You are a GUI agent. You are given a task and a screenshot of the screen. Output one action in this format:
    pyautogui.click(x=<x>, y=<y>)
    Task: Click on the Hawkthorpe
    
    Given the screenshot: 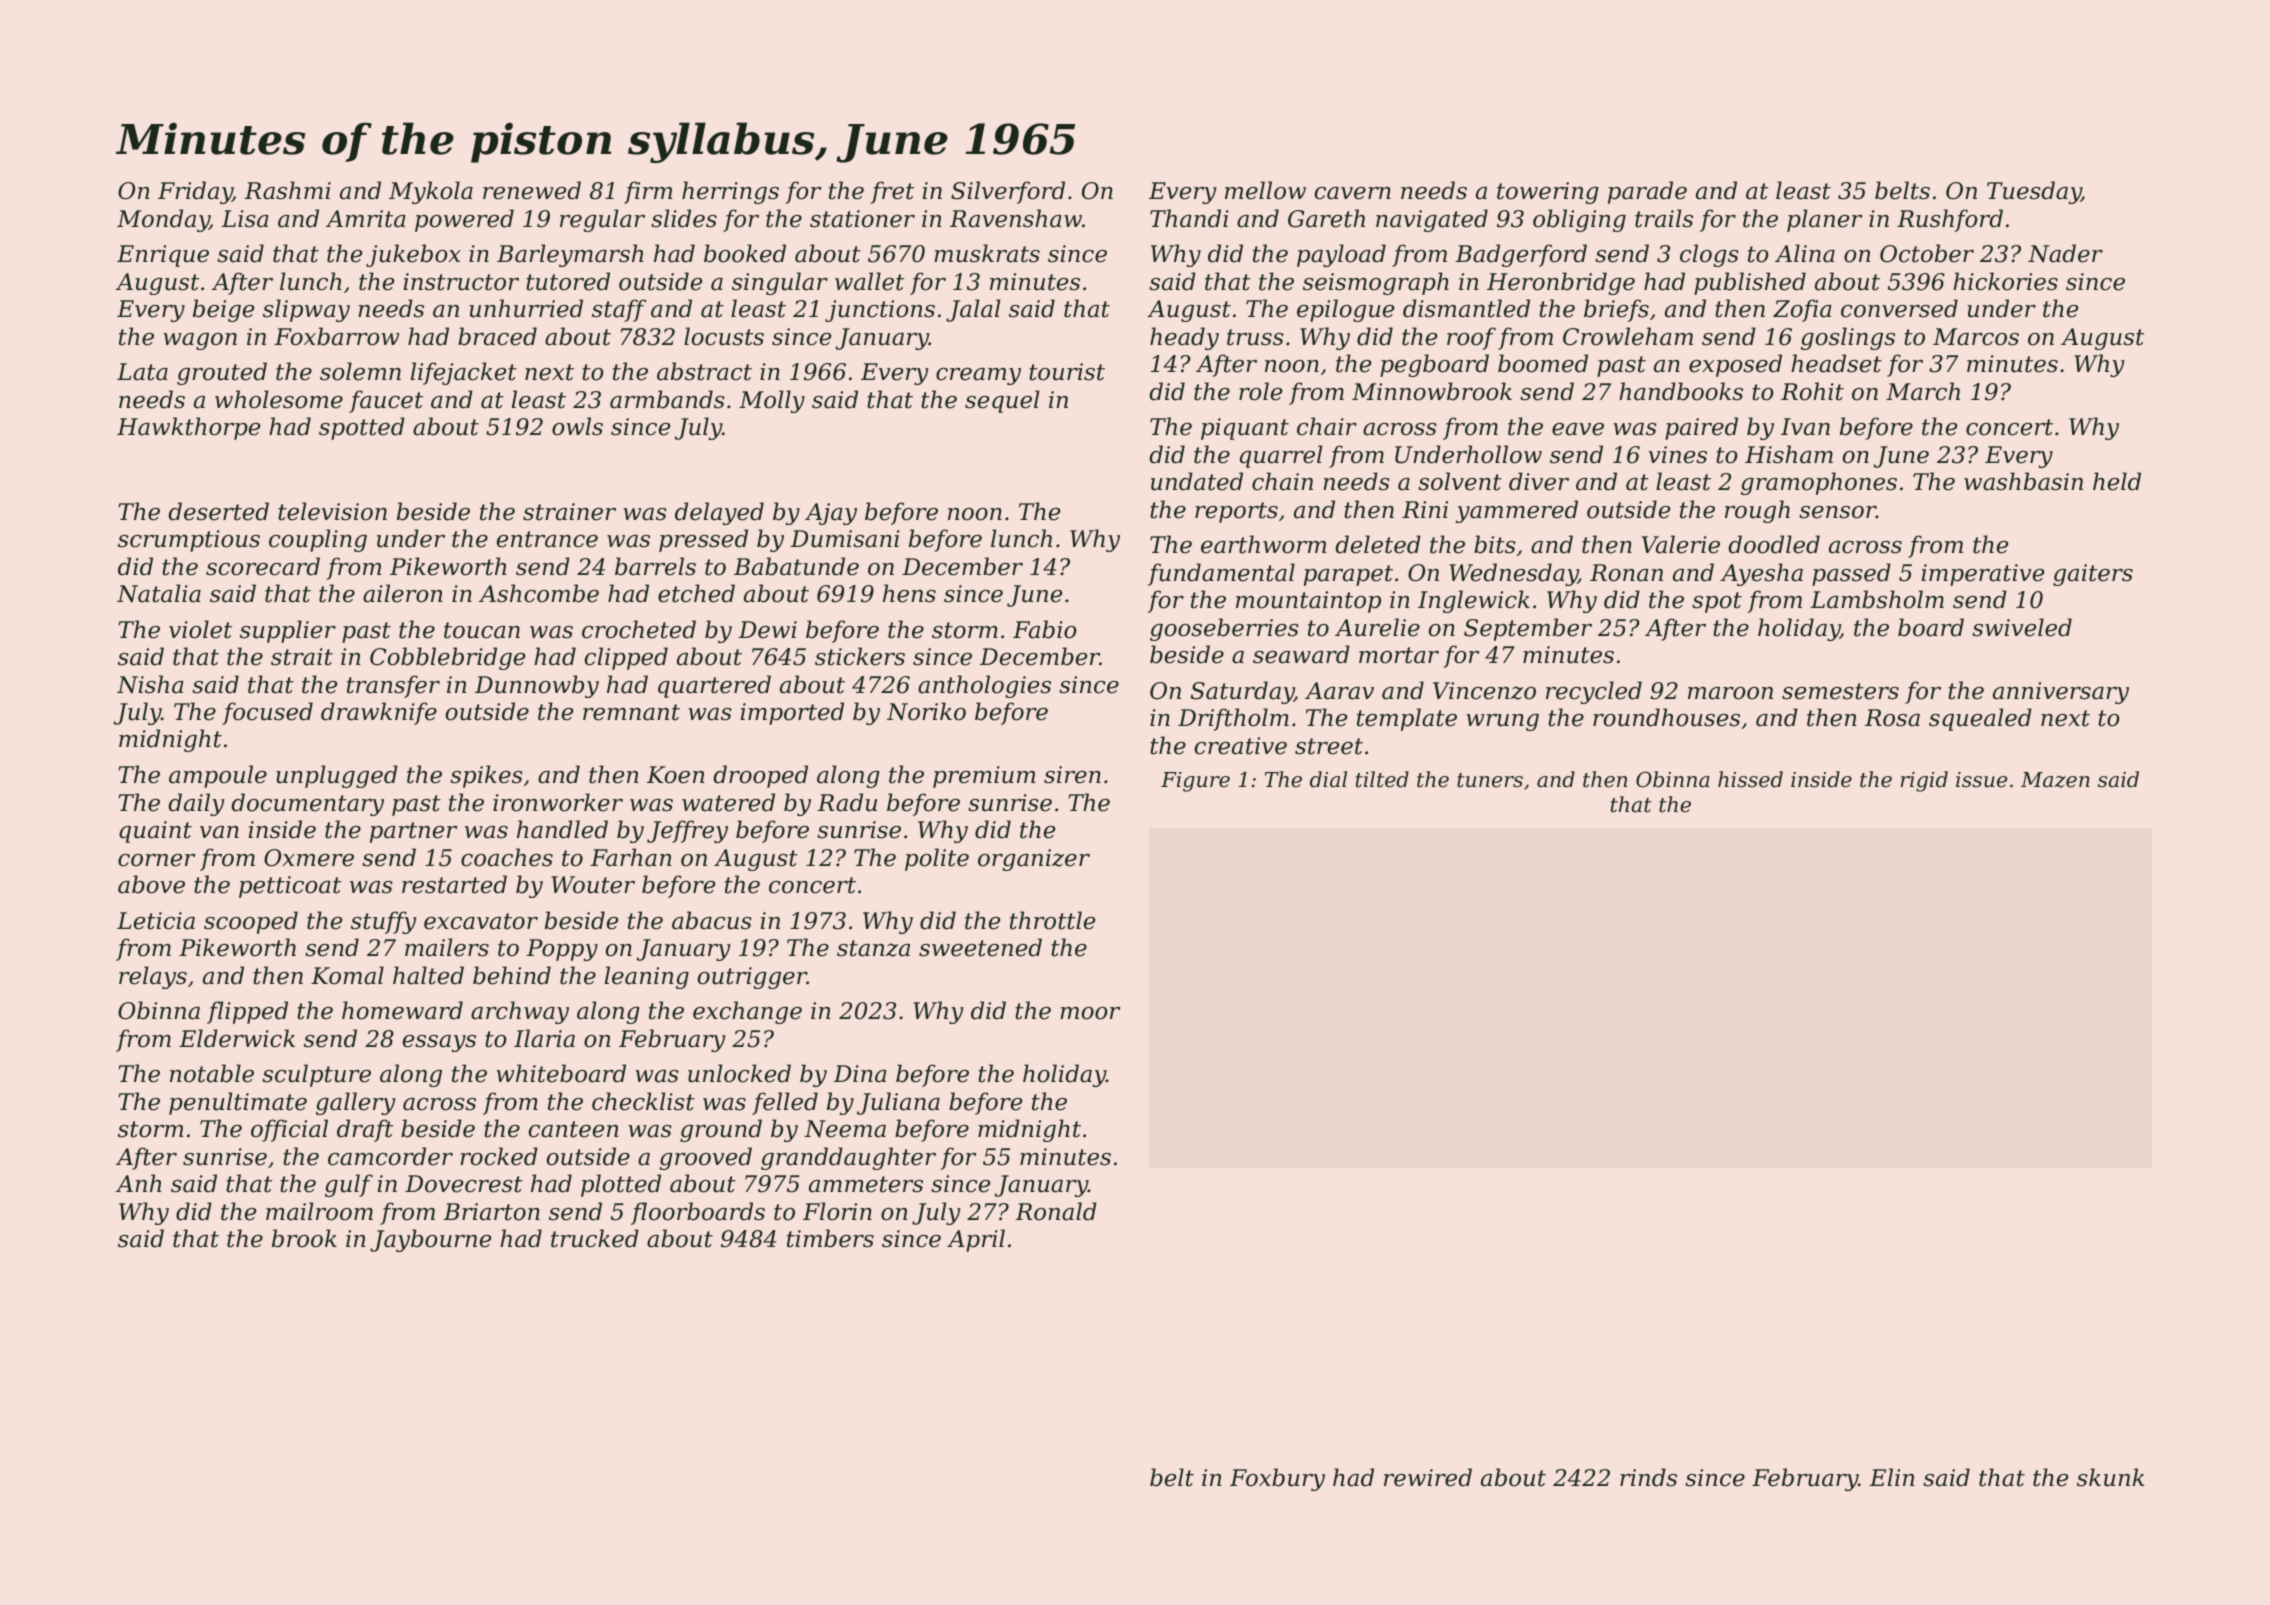 What is the action you would take?
    pyautogui.click(x=188, y=428)
